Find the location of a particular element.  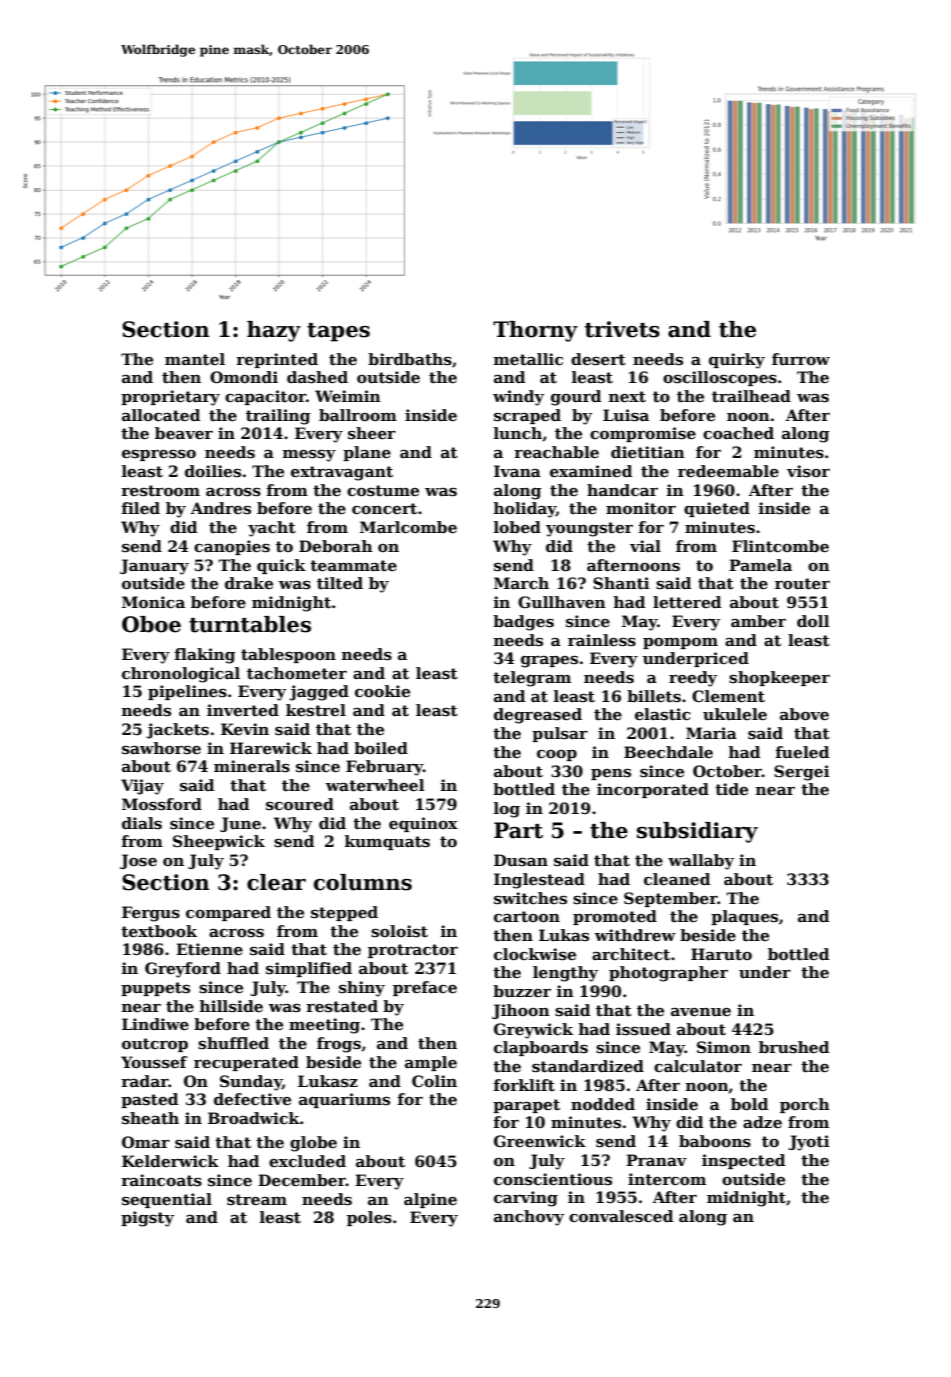

shuffled is located at coordinates (233, 1043).
